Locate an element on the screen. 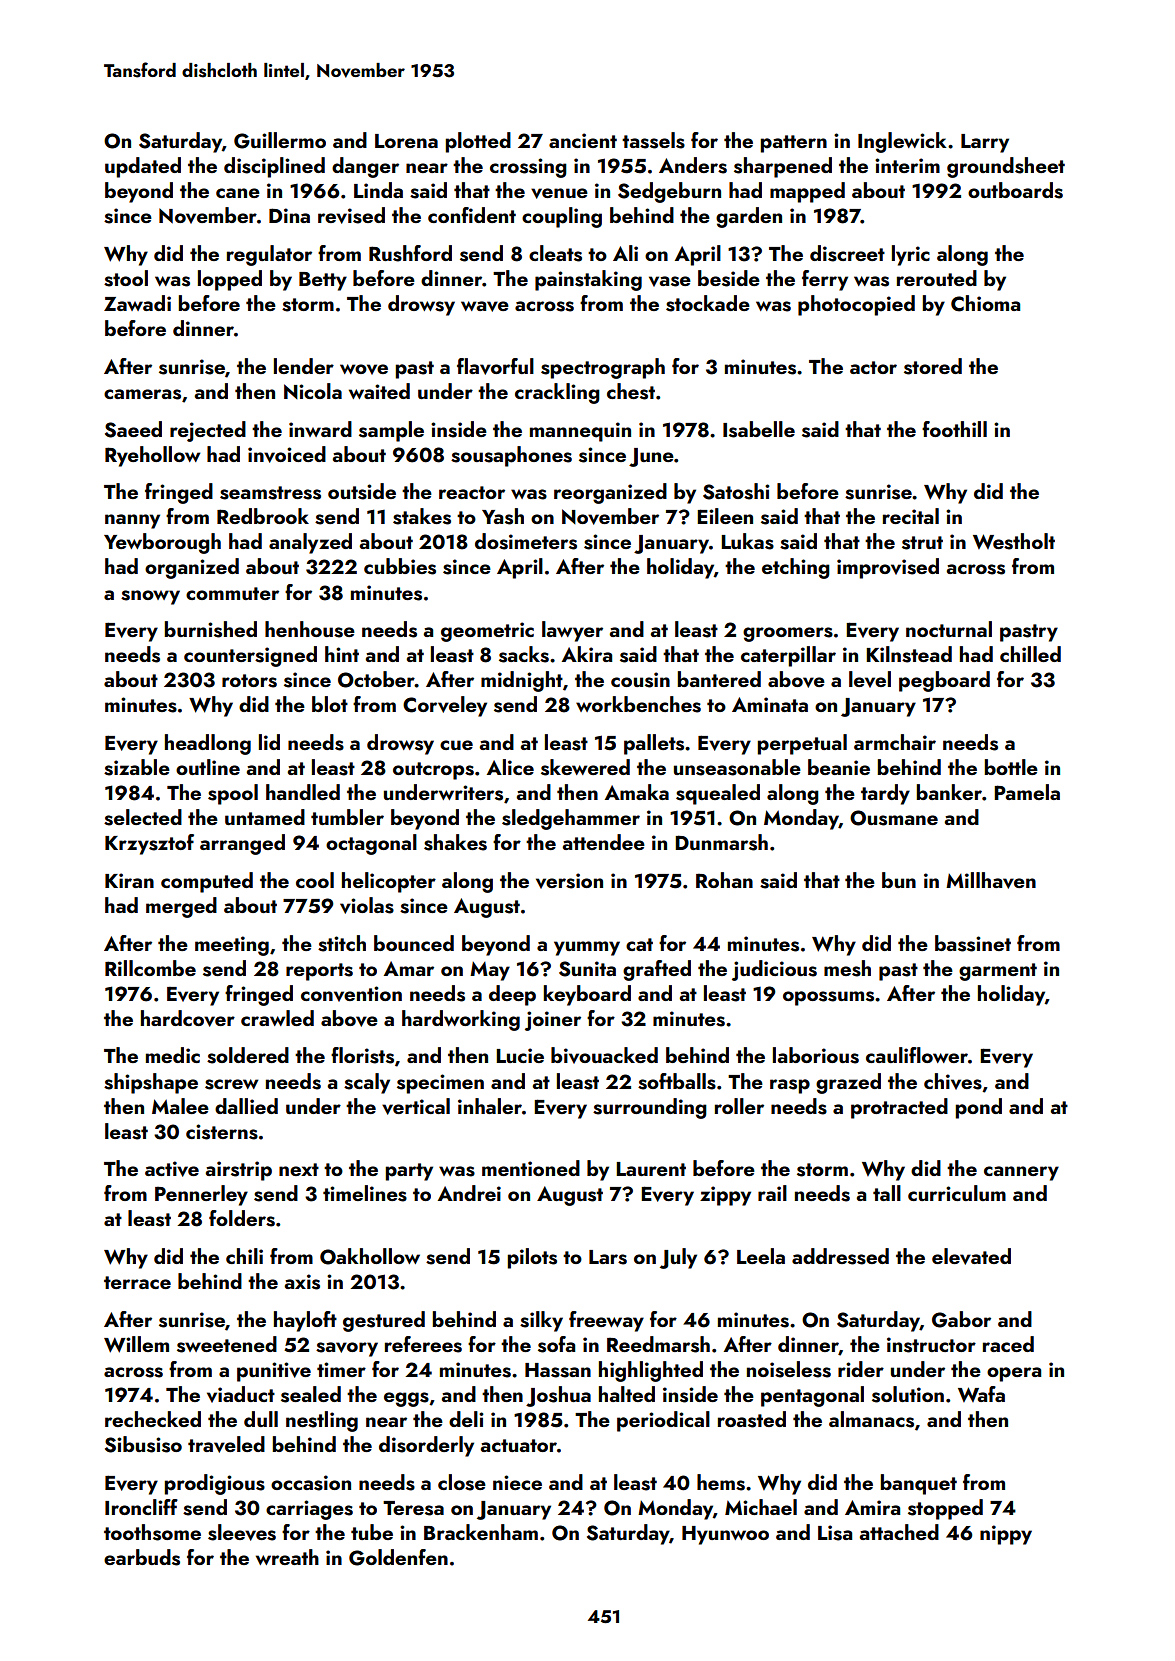 This screenshot has width=1175, height=1661. Goldenfen is located at coordinates (398, 1557).
